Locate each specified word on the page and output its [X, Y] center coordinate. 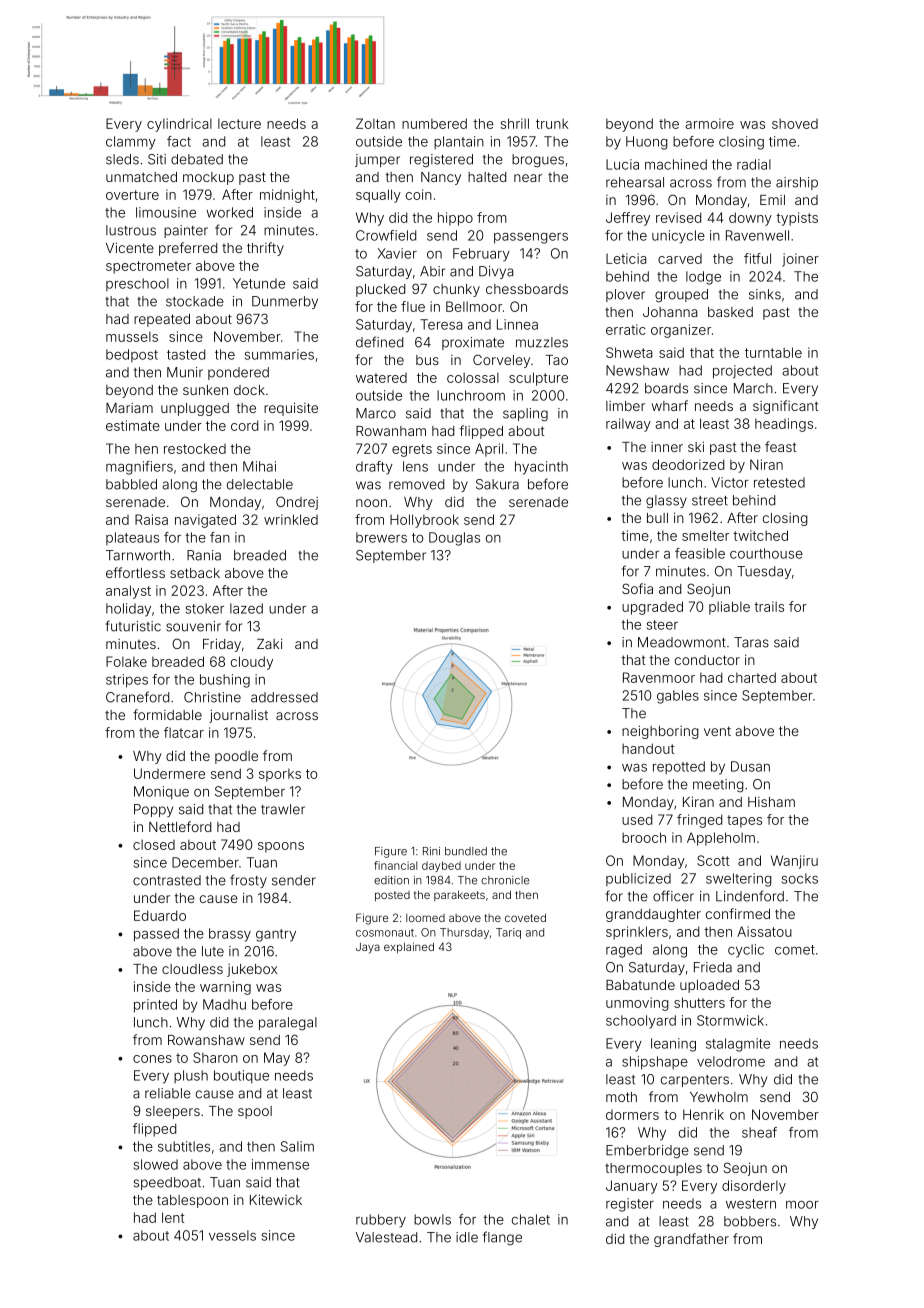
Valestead [386, 1237]
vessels [232, 1235]
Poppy [153, 810]
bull [657, 518]
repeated [162, 320]
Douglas [454, 539]
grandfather [691, 1240]
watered [381, 378]
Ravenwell [757, 235]
